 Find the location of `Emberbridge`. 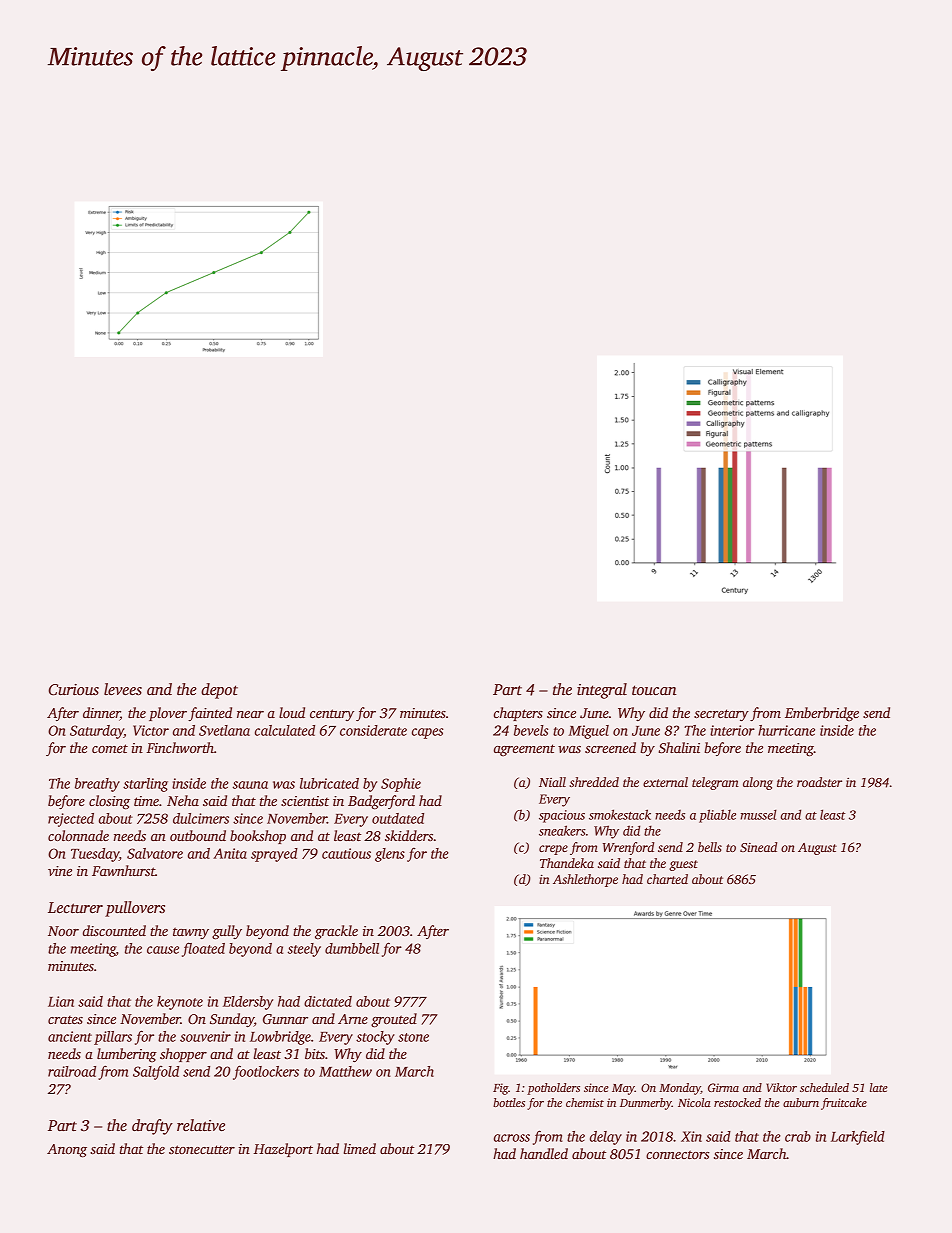

Emberbridge is located at coordinates (822, 714).
